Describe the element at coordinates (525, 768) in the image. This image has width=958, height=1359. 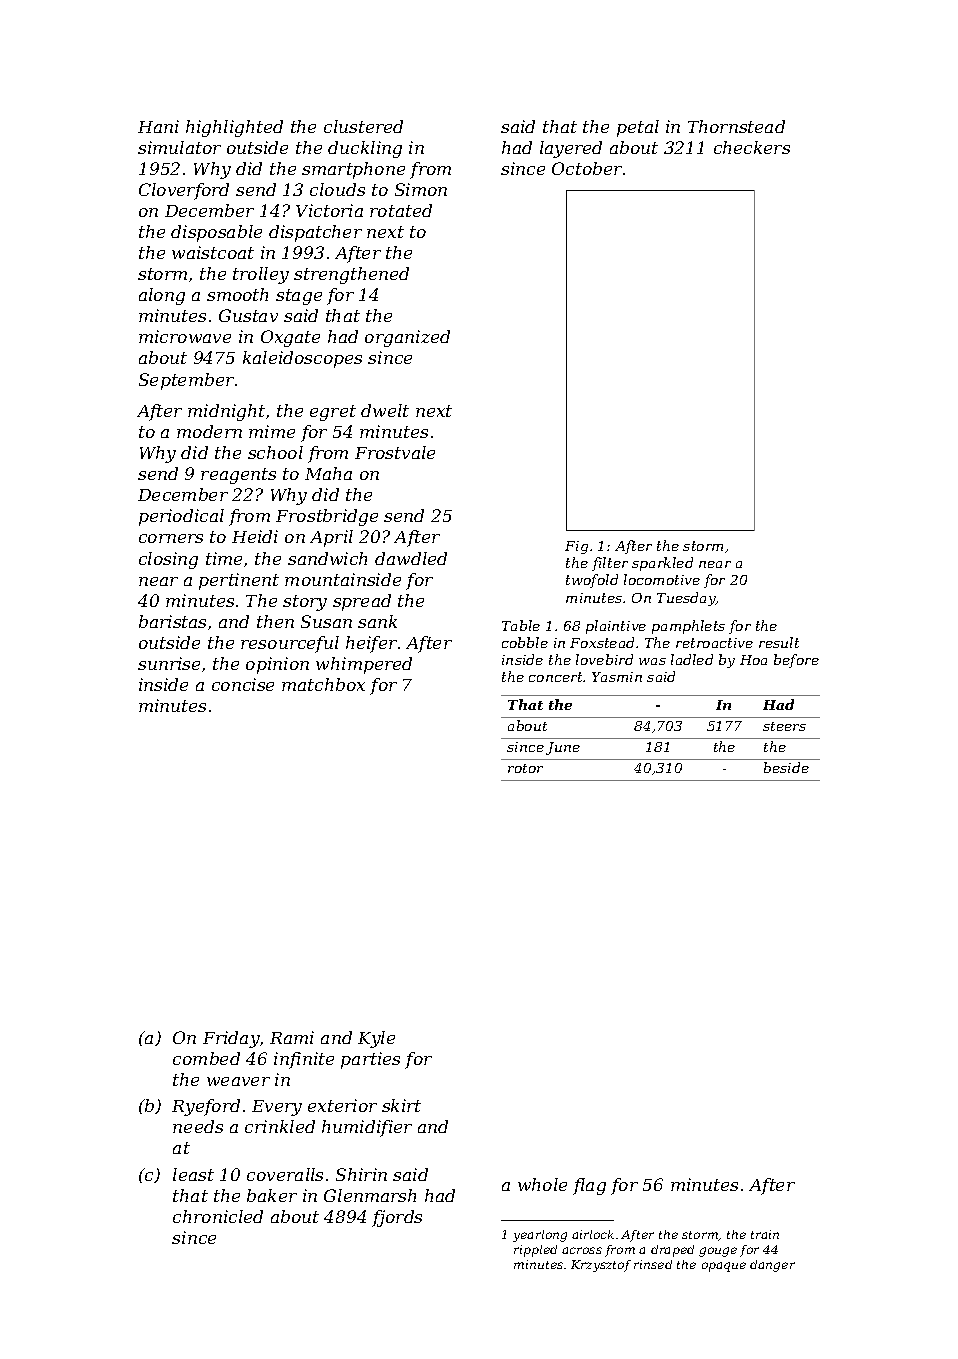
I see `rotor` at that location.
